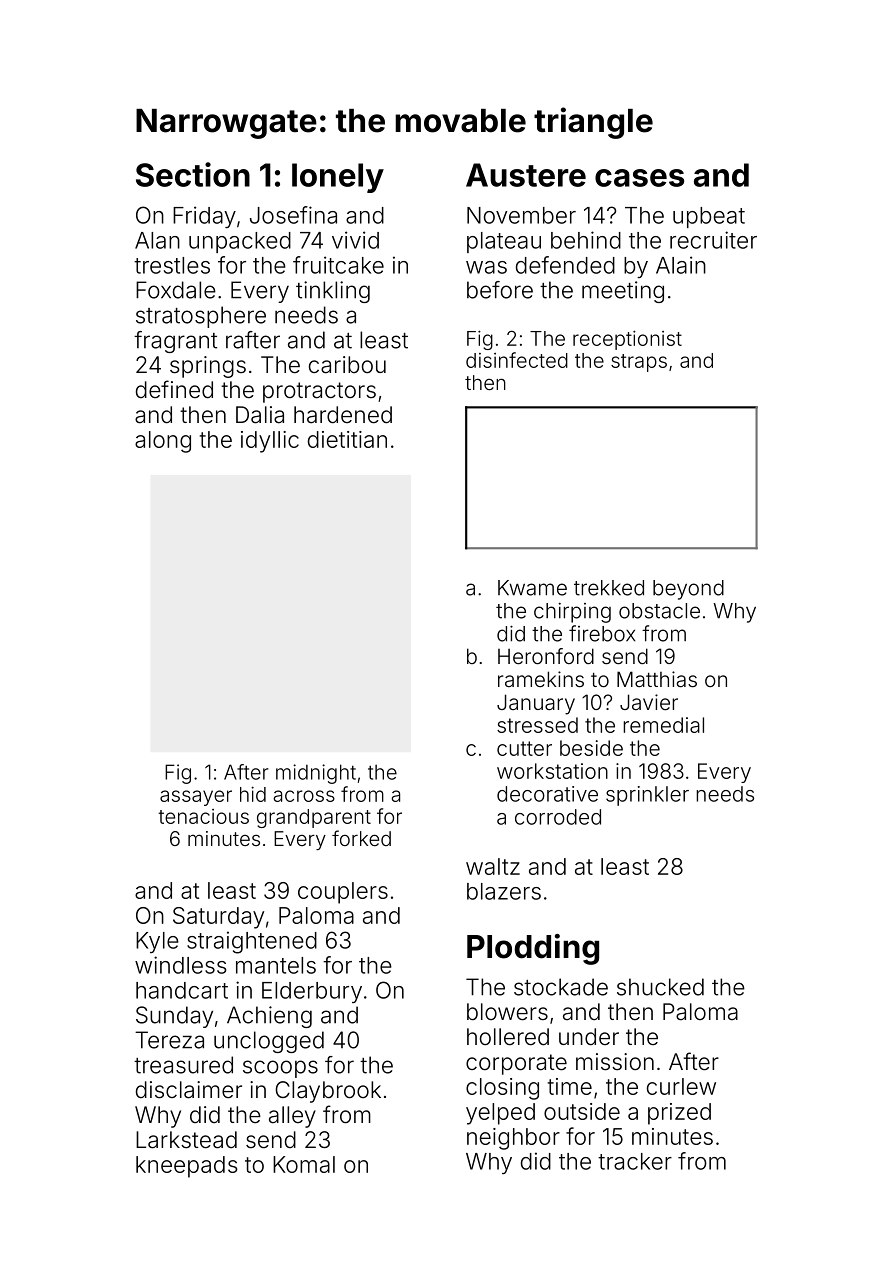 The image size is (892, 1266). What do you see at coordinates (355, 240) in the document?
I see `vivid` at bounding box center [355, 240].
